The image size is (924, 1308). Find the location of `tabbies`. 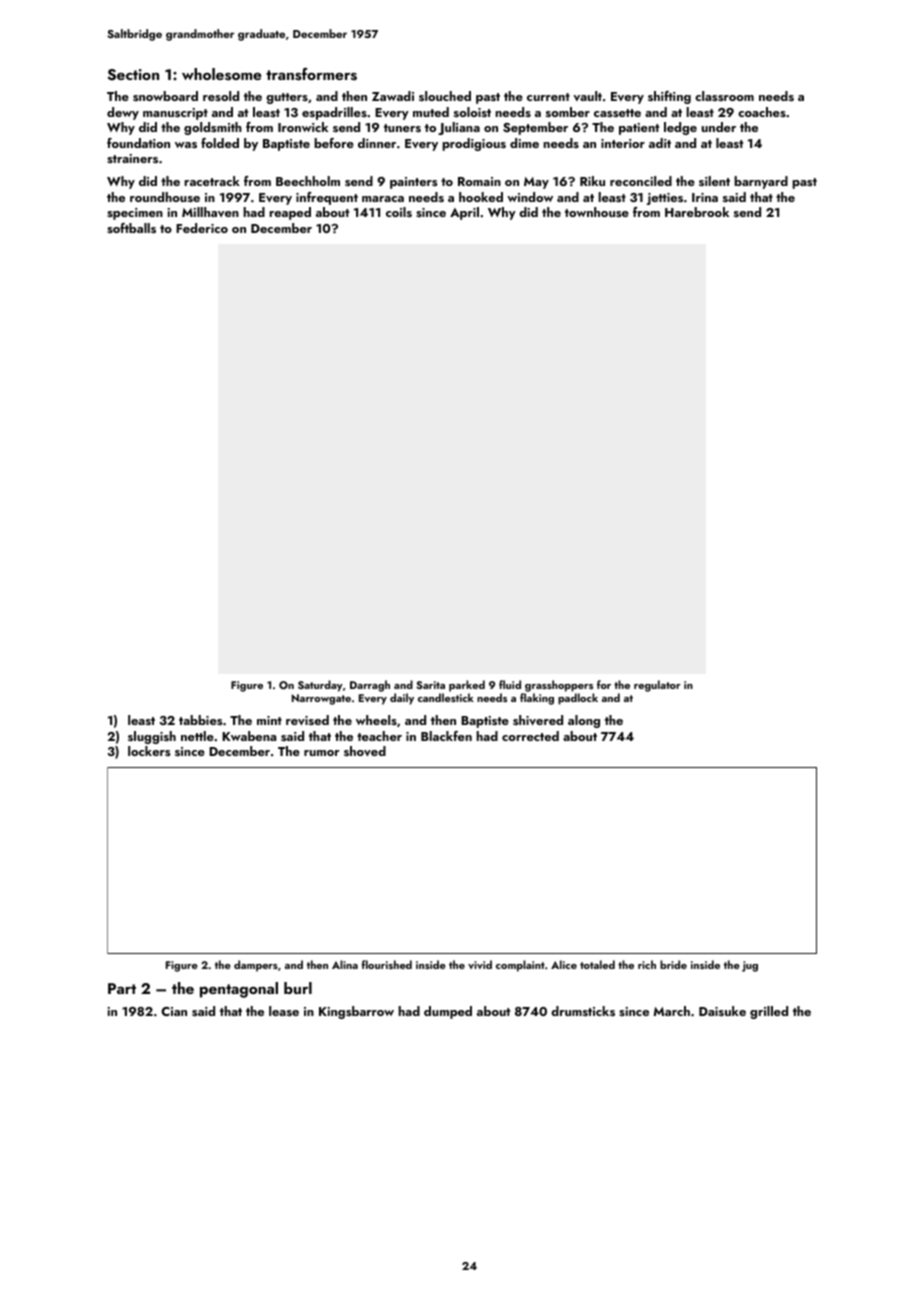

tabbies is located at coordinates (201, 720).
